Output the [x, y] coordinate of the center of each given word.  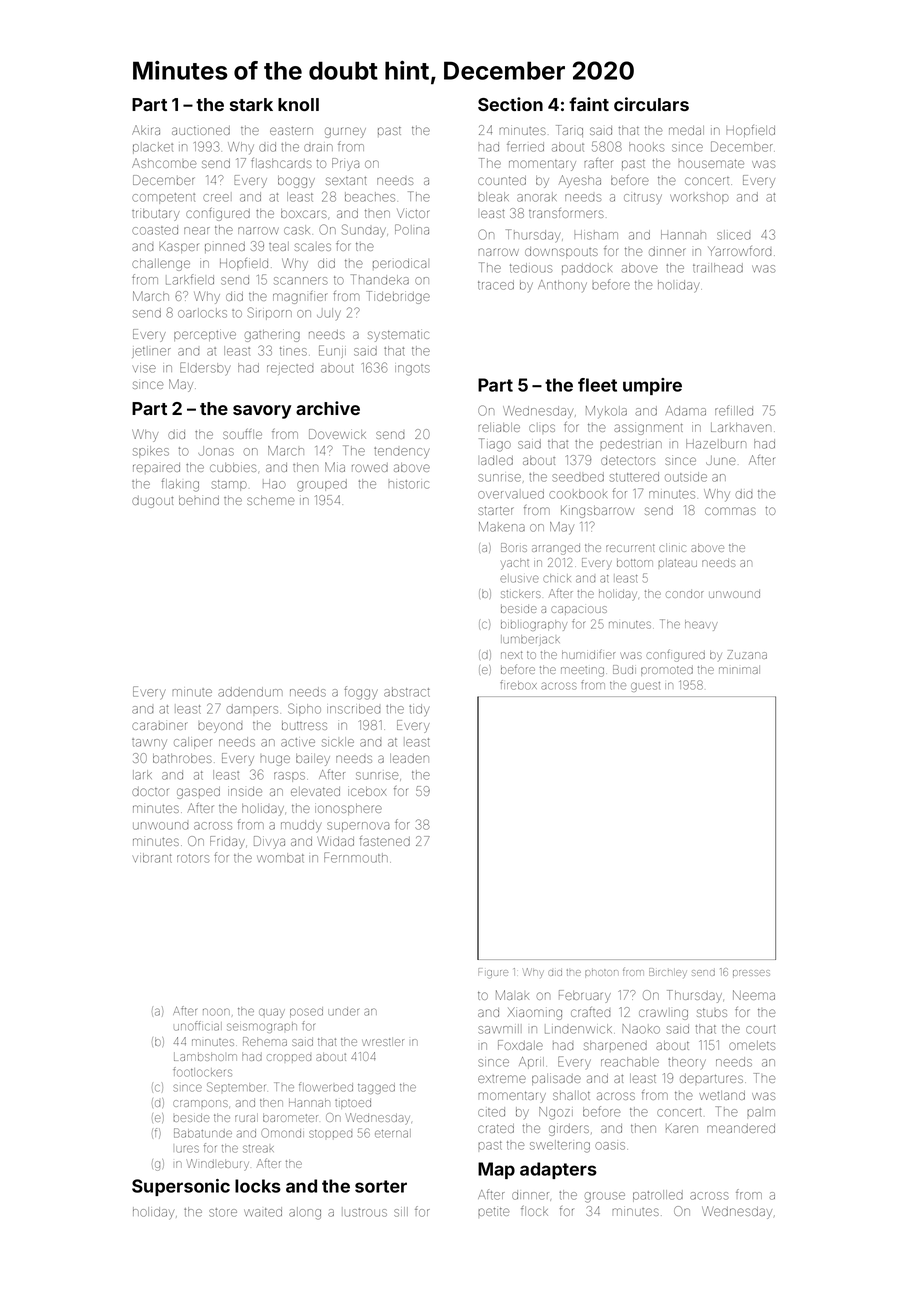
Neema [754, 995]
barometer [290, 1118]
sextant [346, 181]
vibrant [152, 858]
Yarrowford [739, 251]
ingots [412, 370]
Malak [512, 995]
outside [686, 477]
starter [496, 511]
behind [199, 500]
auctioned [201, 130]
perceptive [205, 336]
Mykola [606, 412]
